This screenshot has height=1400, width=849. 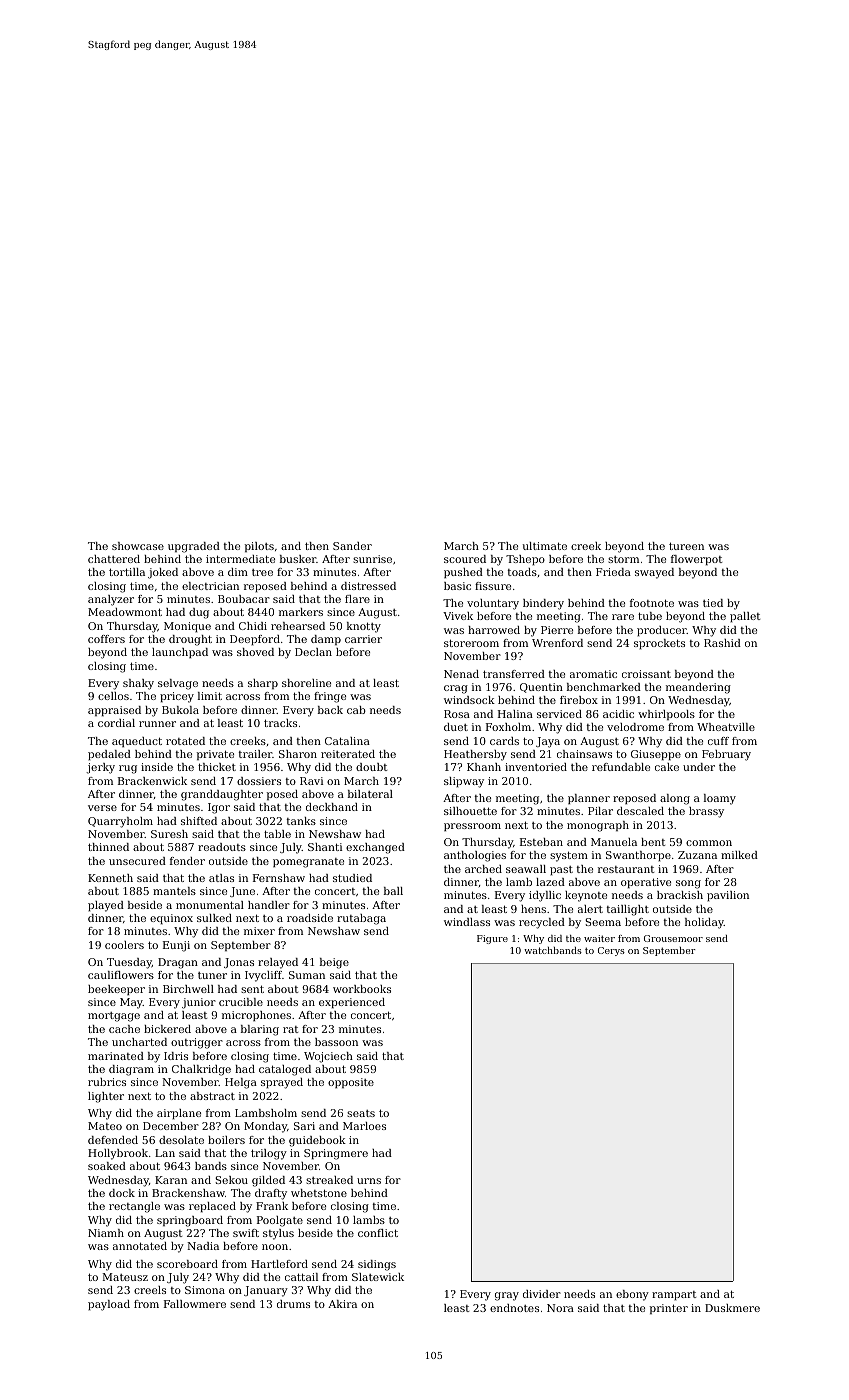 I want to click on doubt, so click(x=371, y=767).
